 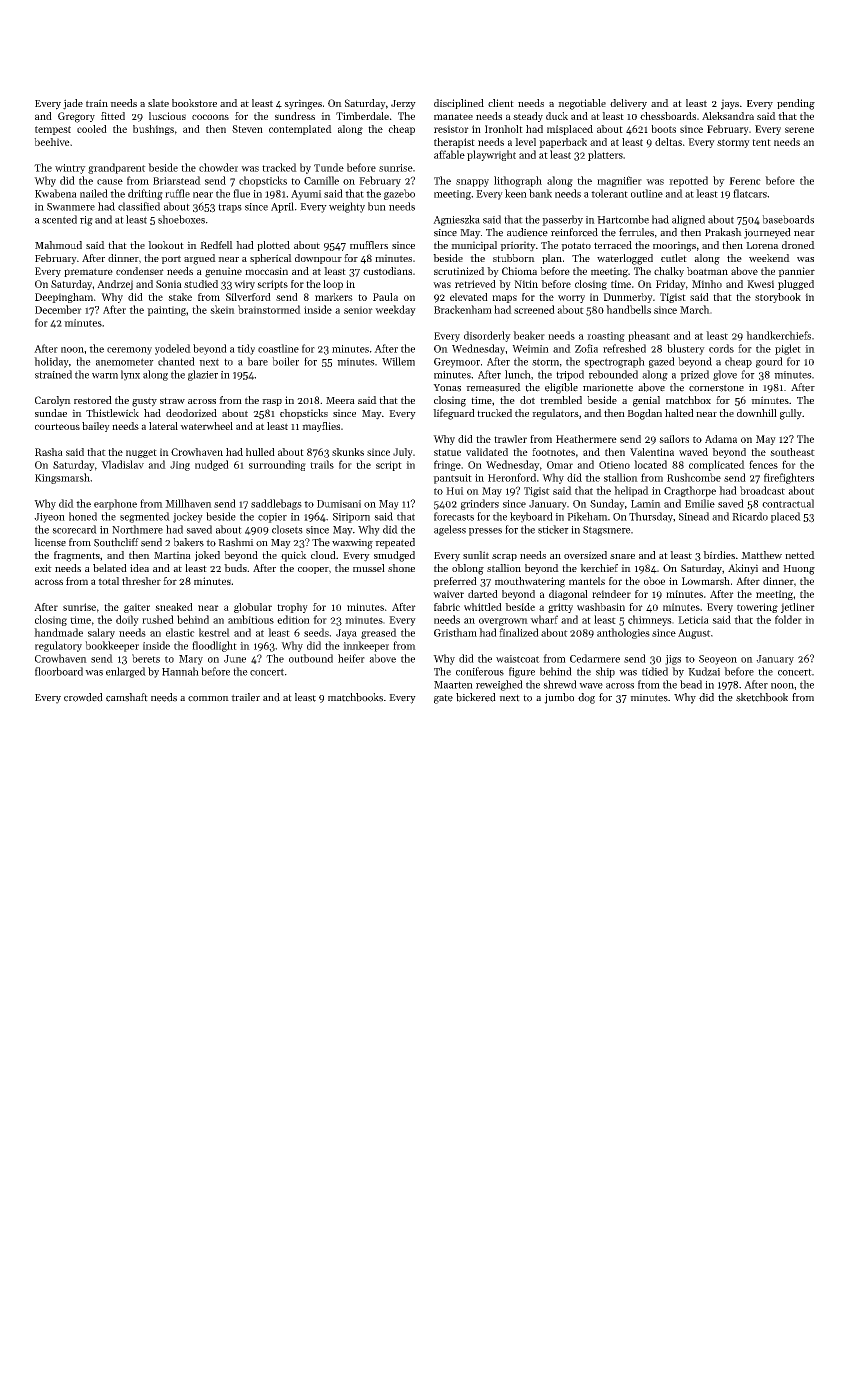 What do you see at coordinates (695, 309) in the page?
I see `March` at bounding box center [695, 309].
